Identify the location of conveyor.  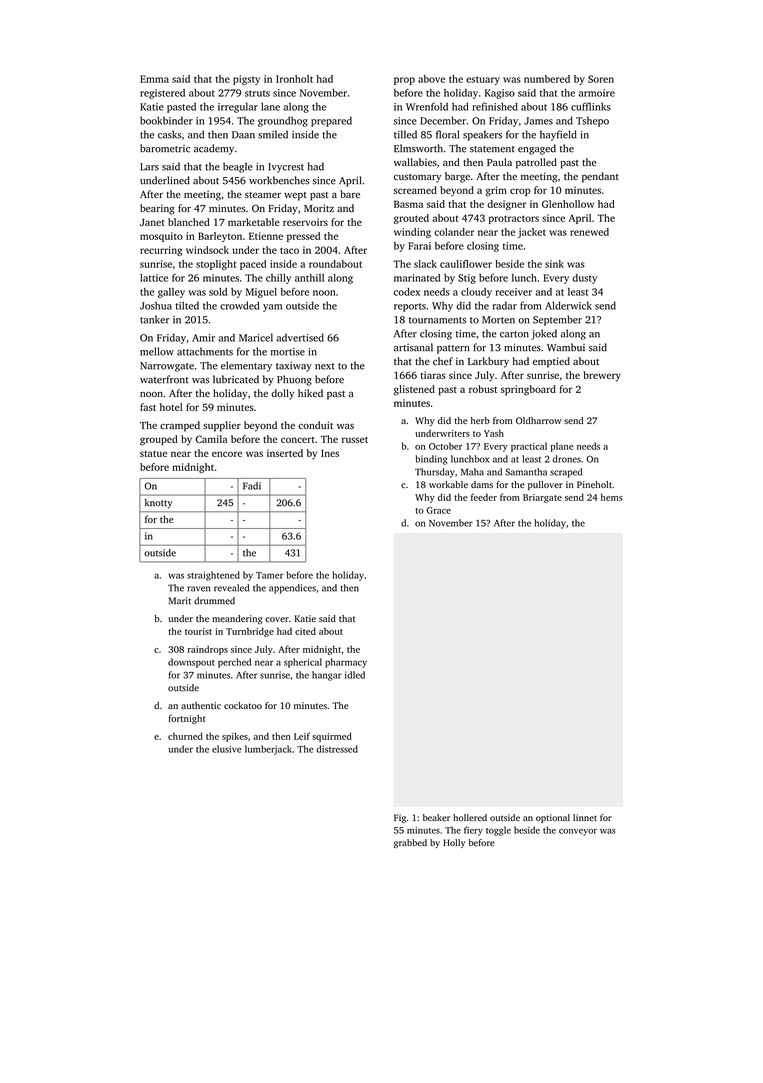
(578, 832).
